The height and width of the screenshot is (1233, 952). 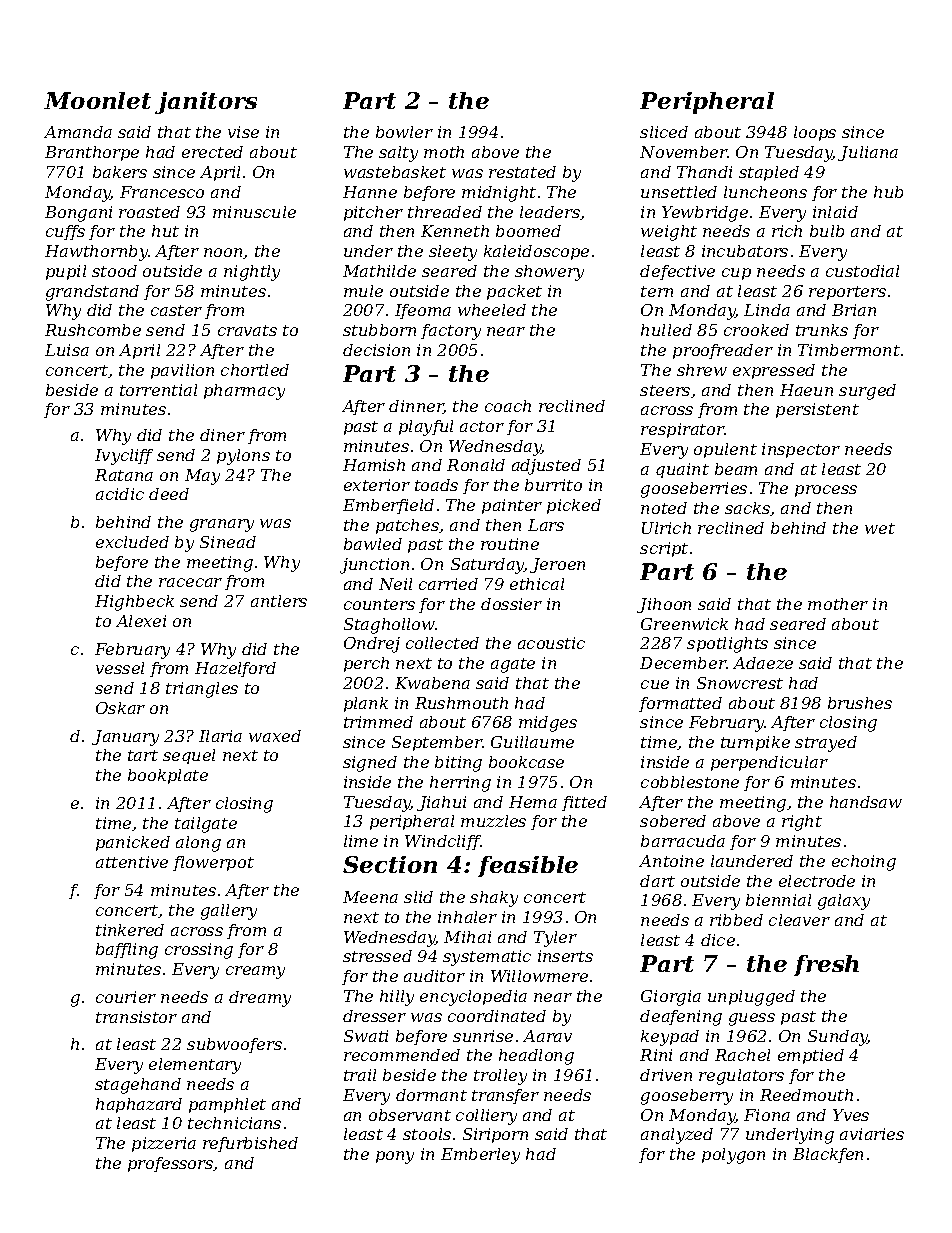 I want to click on baffling, so click(x=127, y=951).
